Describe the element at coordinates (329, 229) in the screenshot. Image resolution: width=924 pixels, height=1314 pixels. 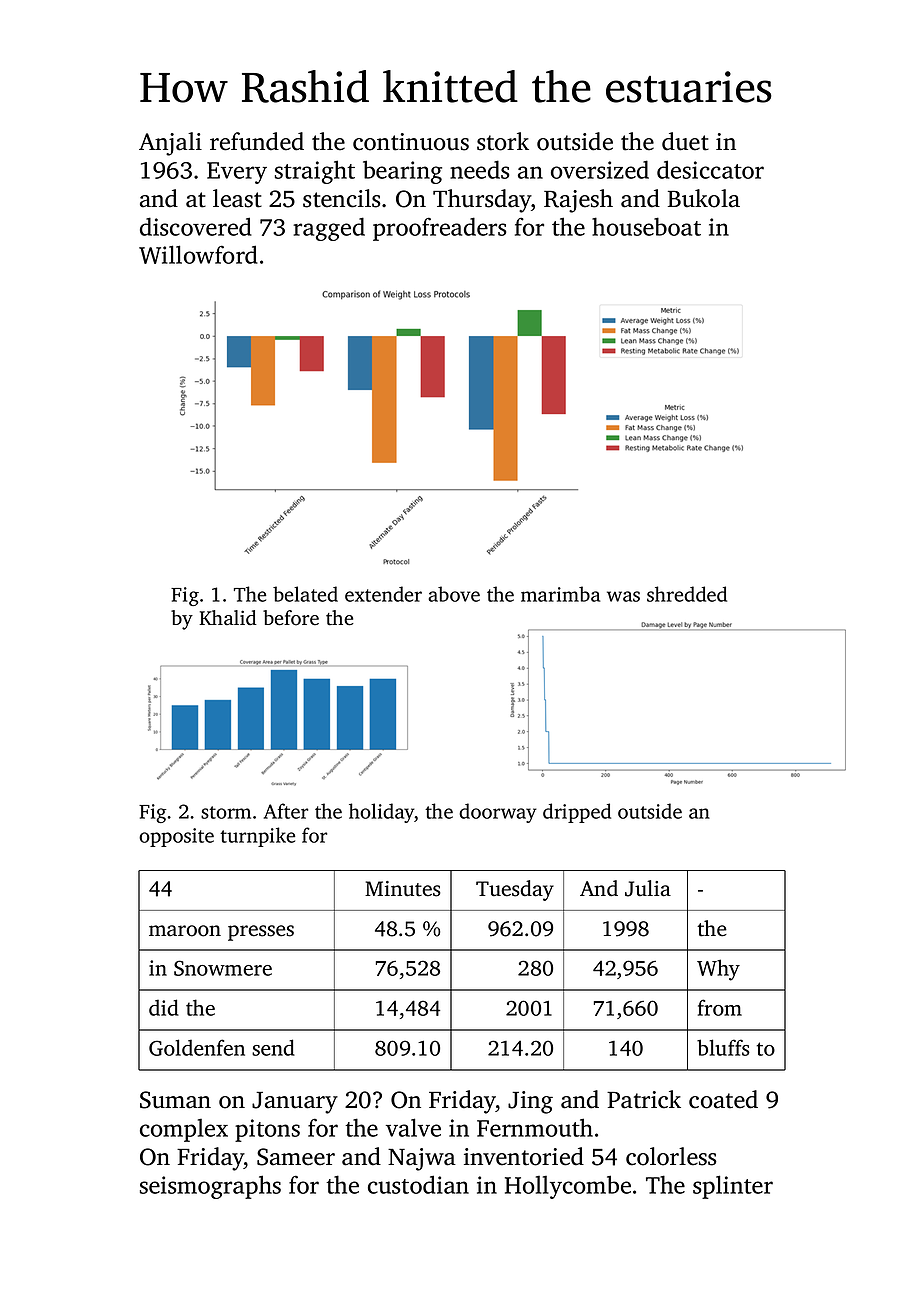
I see `ragged` at that location.
